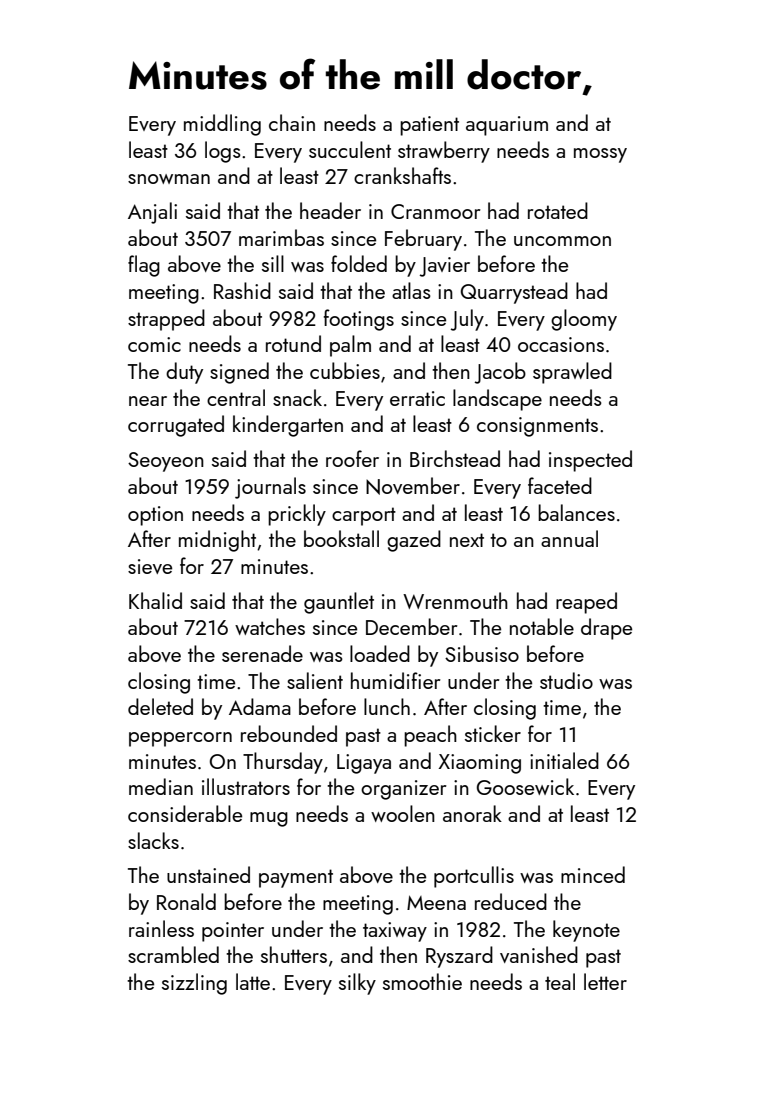  What do you see at coordinates (223, 152) in the document?
I see `logs` at bounding box center [223, 152].
